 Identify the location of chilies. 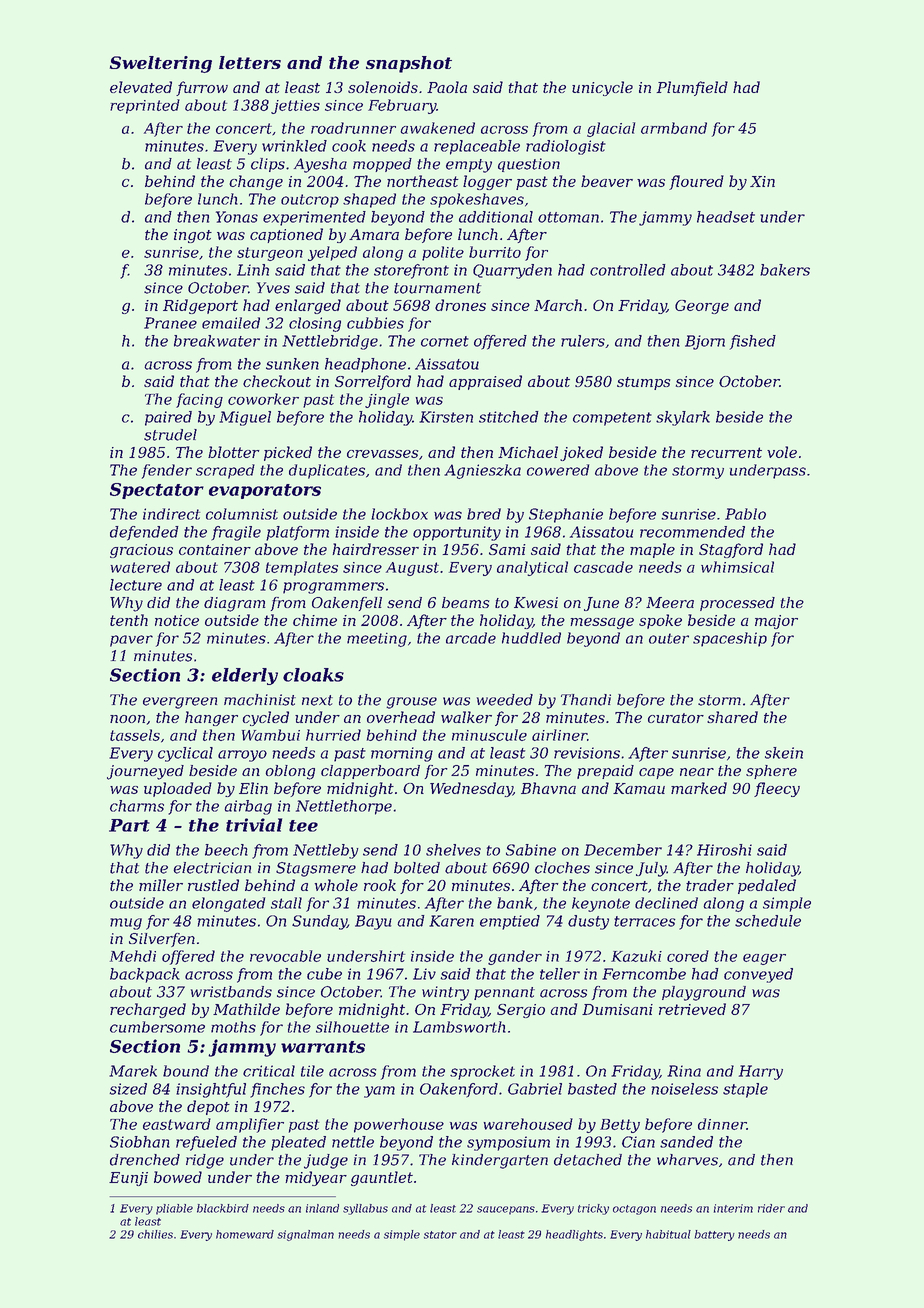
(155, 1234).
